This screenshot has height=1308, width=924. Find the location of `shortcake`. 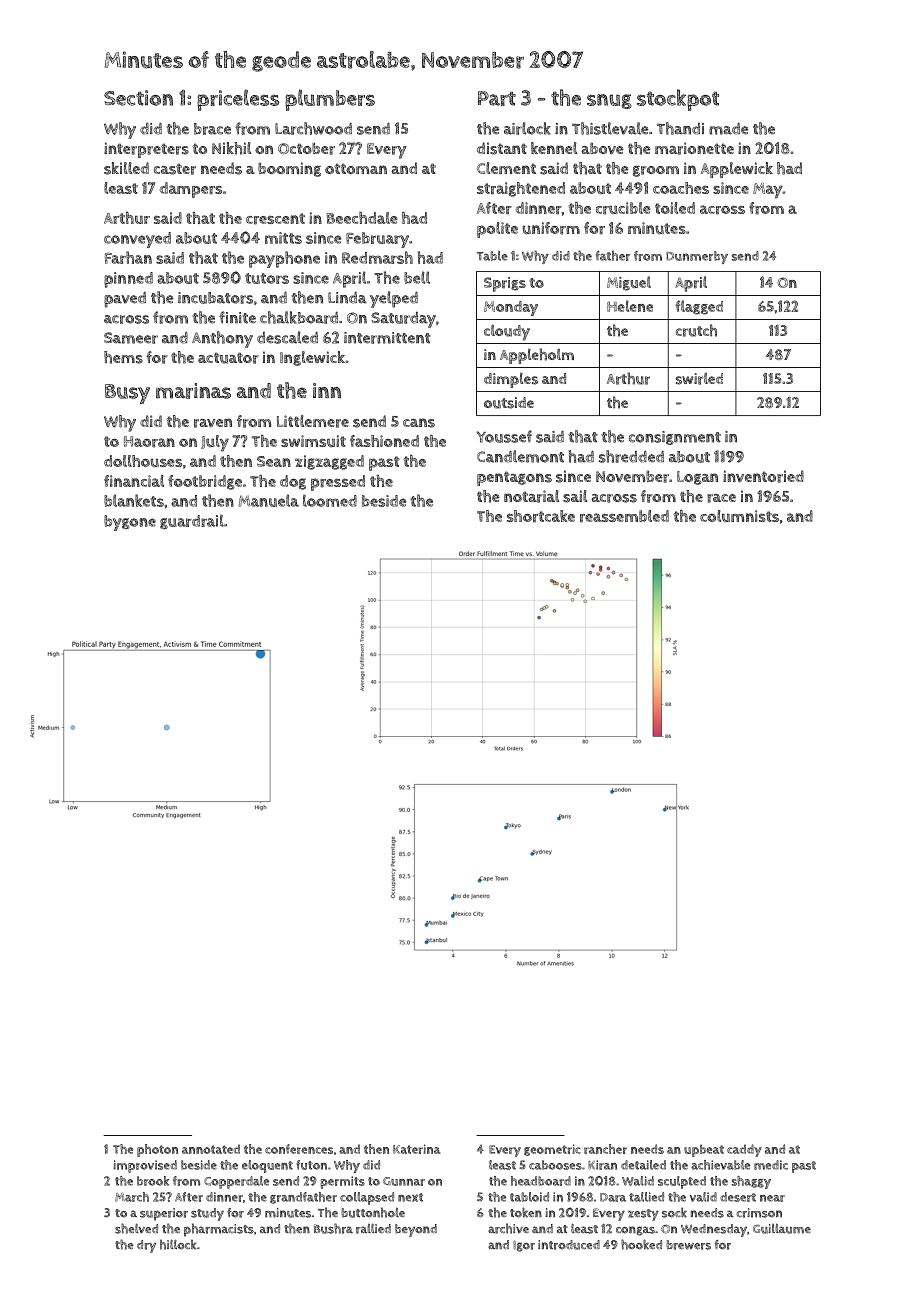

shortcake is located at coordinates (541, 516).
